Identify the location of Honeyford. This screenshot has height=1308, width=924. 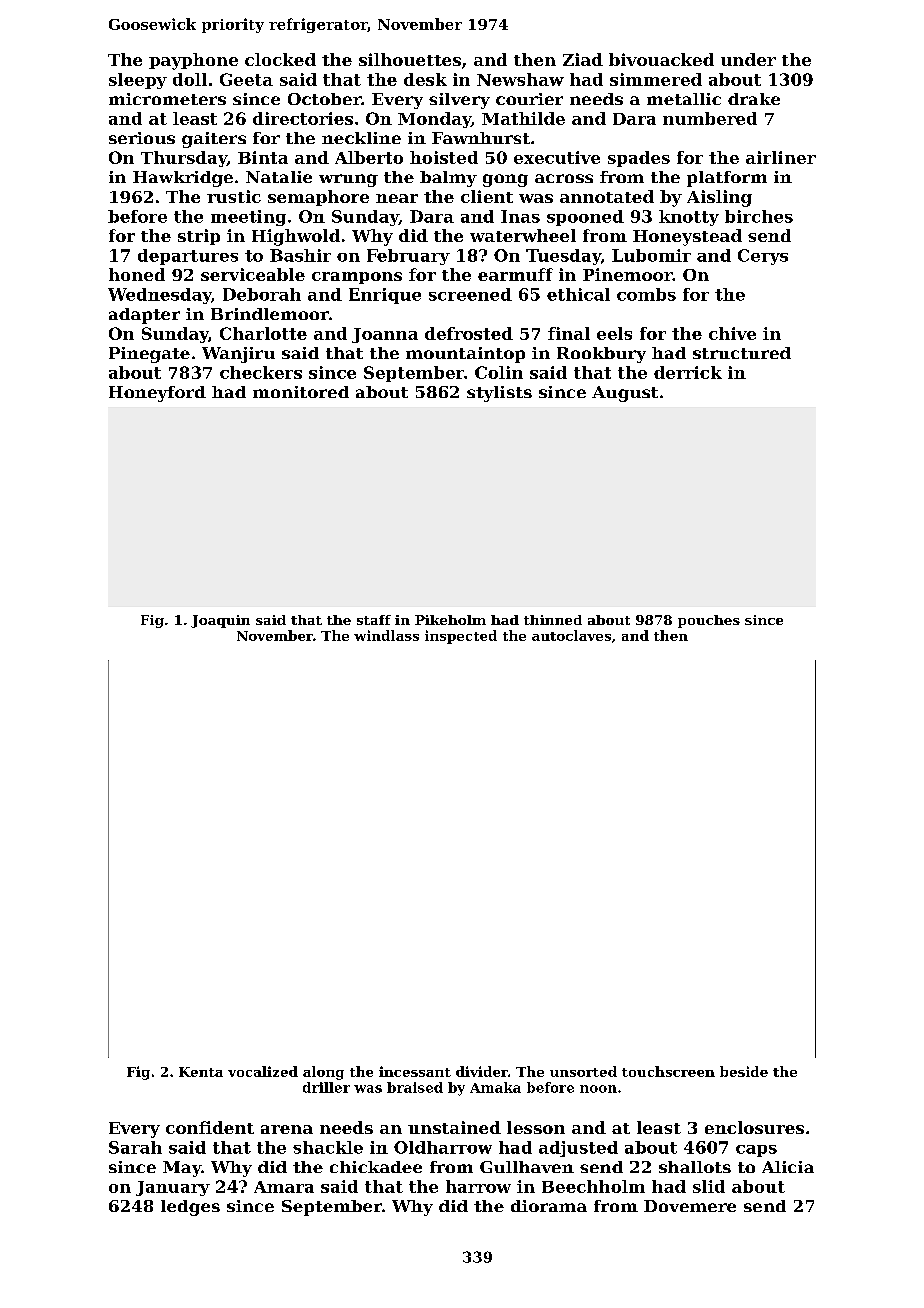
(157, 394).
